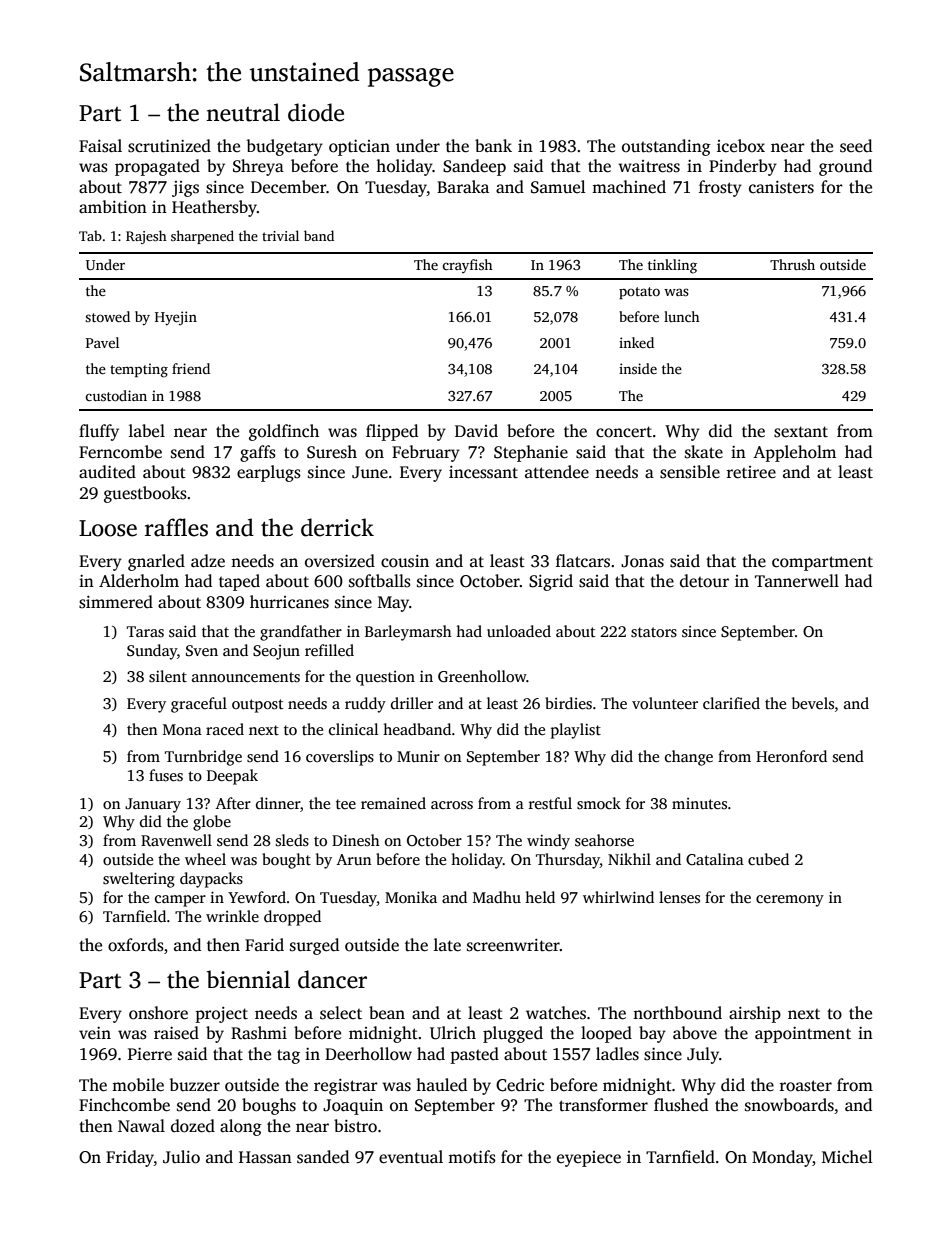  I want to click on seed, so click(856, 146).
